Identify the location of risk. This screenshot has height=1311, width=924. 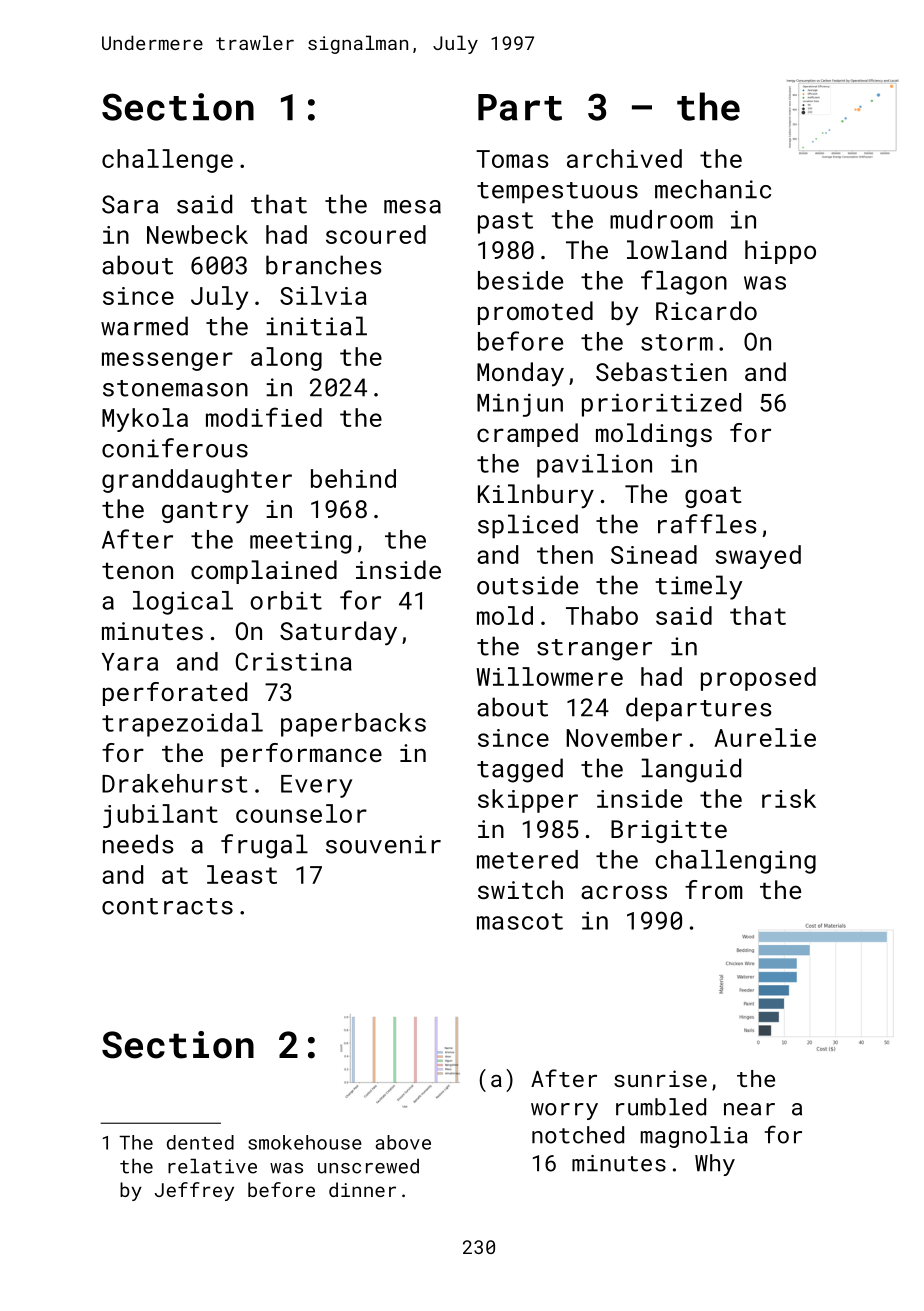
(789, 798).
